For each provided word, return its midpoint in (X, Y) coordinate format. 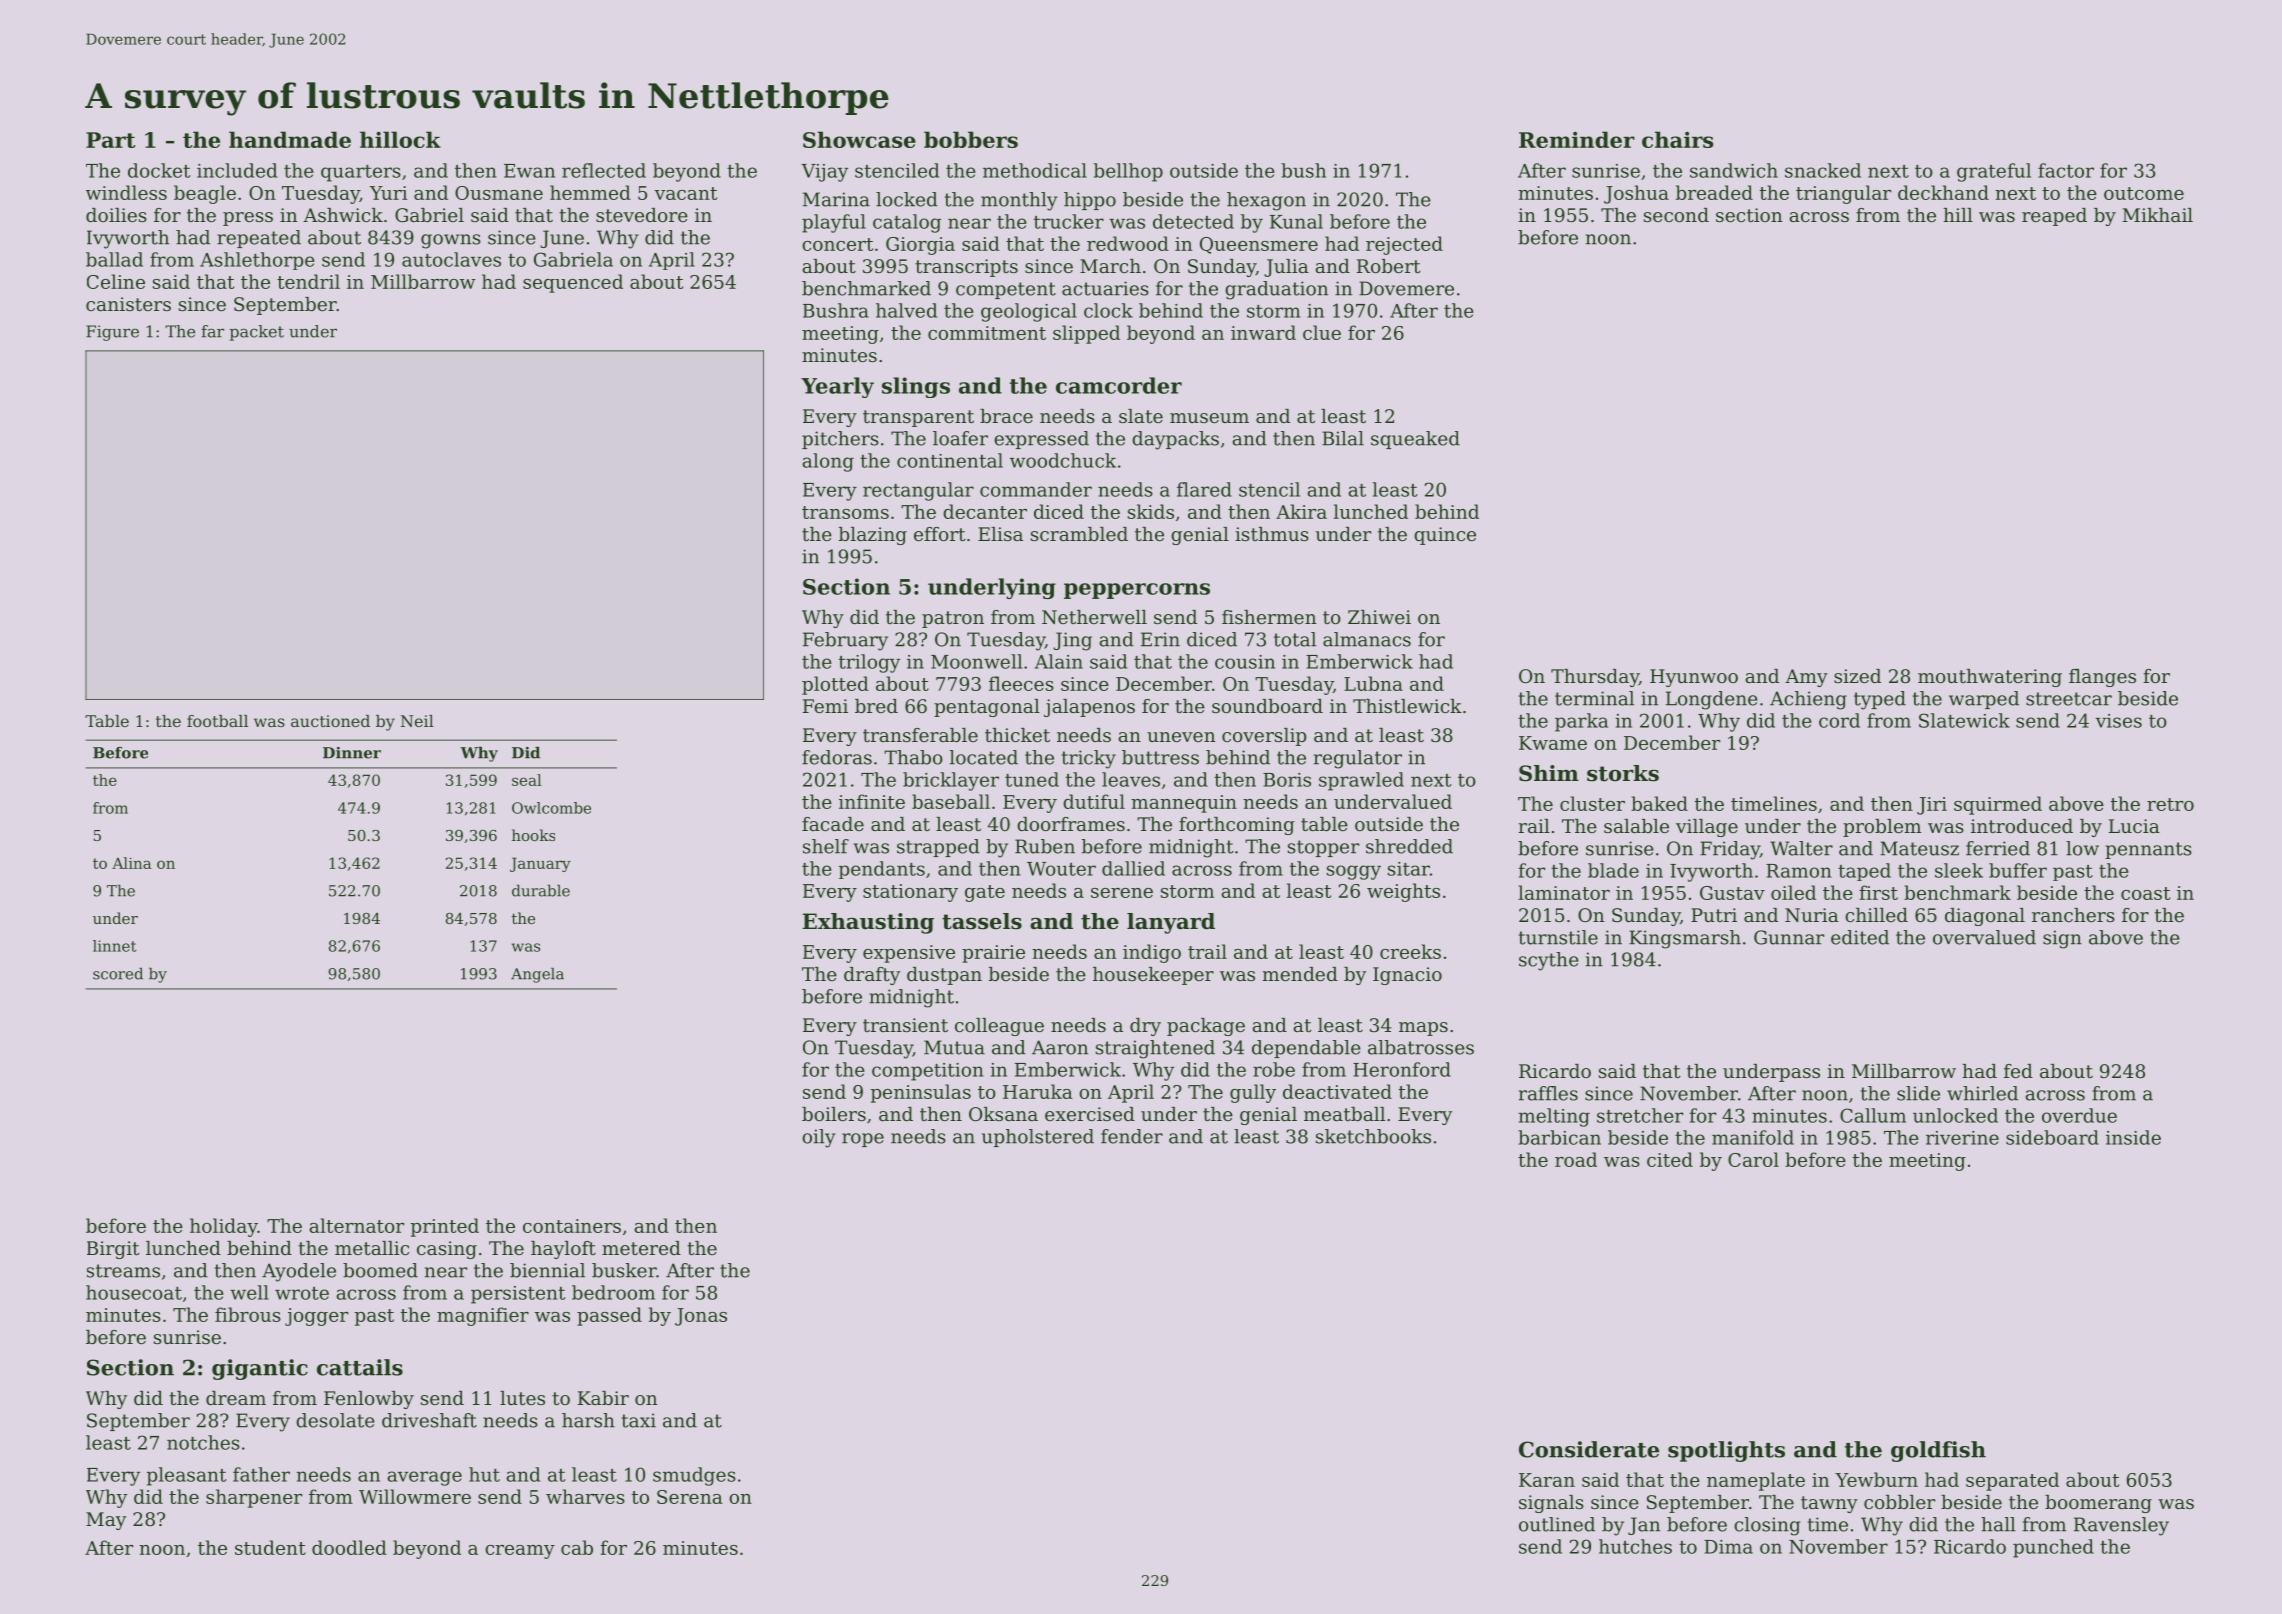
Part (111, 140)
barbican (1559, 1137)
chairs (1677, 139)
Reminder (1577, 139)
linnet (115, 946)
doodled (349, 1547)
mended (1300, 974)
